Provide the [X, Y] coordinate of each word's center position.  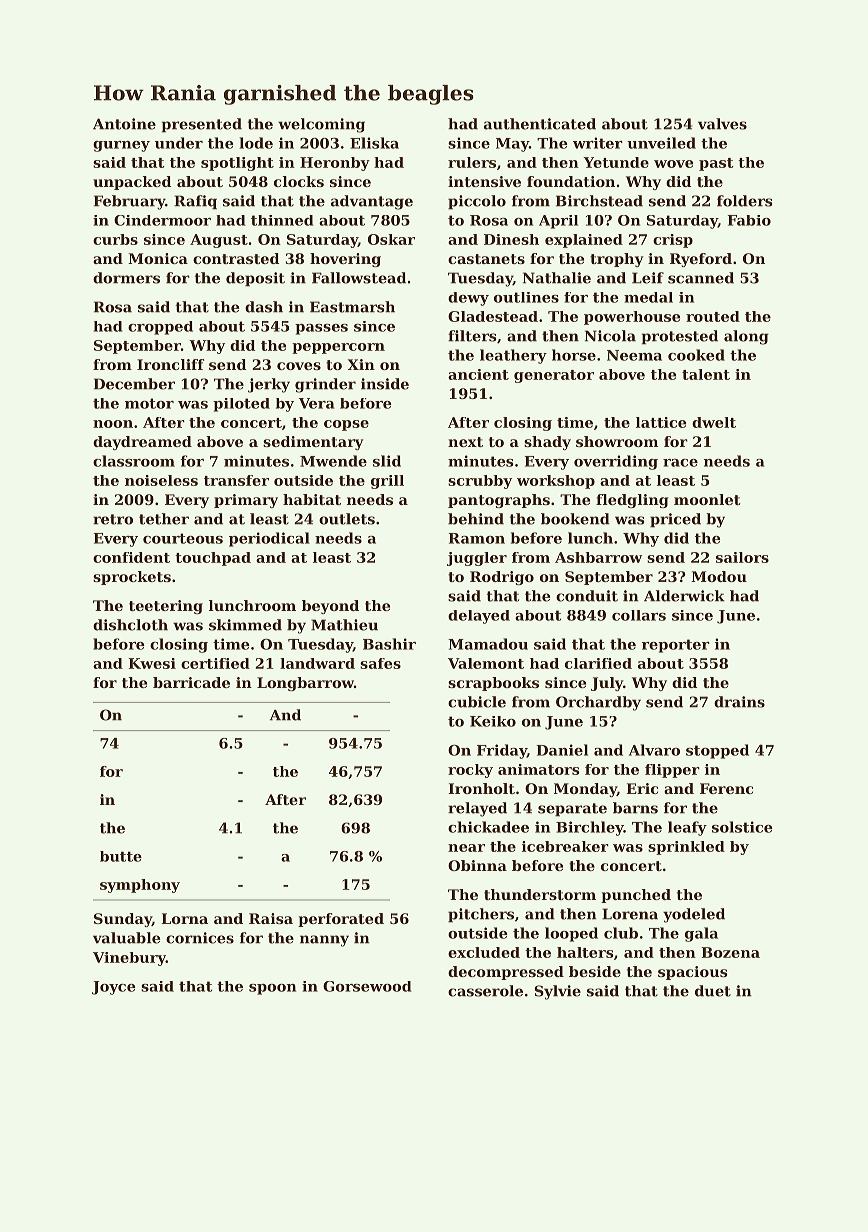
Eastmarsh [352, 307]
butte [121, 856]
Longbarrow [305, 684]
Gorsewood [367, 986]
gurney [121, 146]
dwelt [714, 422]
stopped [717, 751]
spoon [272, 989]
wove [673, 164]
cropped [160, 328]
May [512, 145]
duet [713, 991]
